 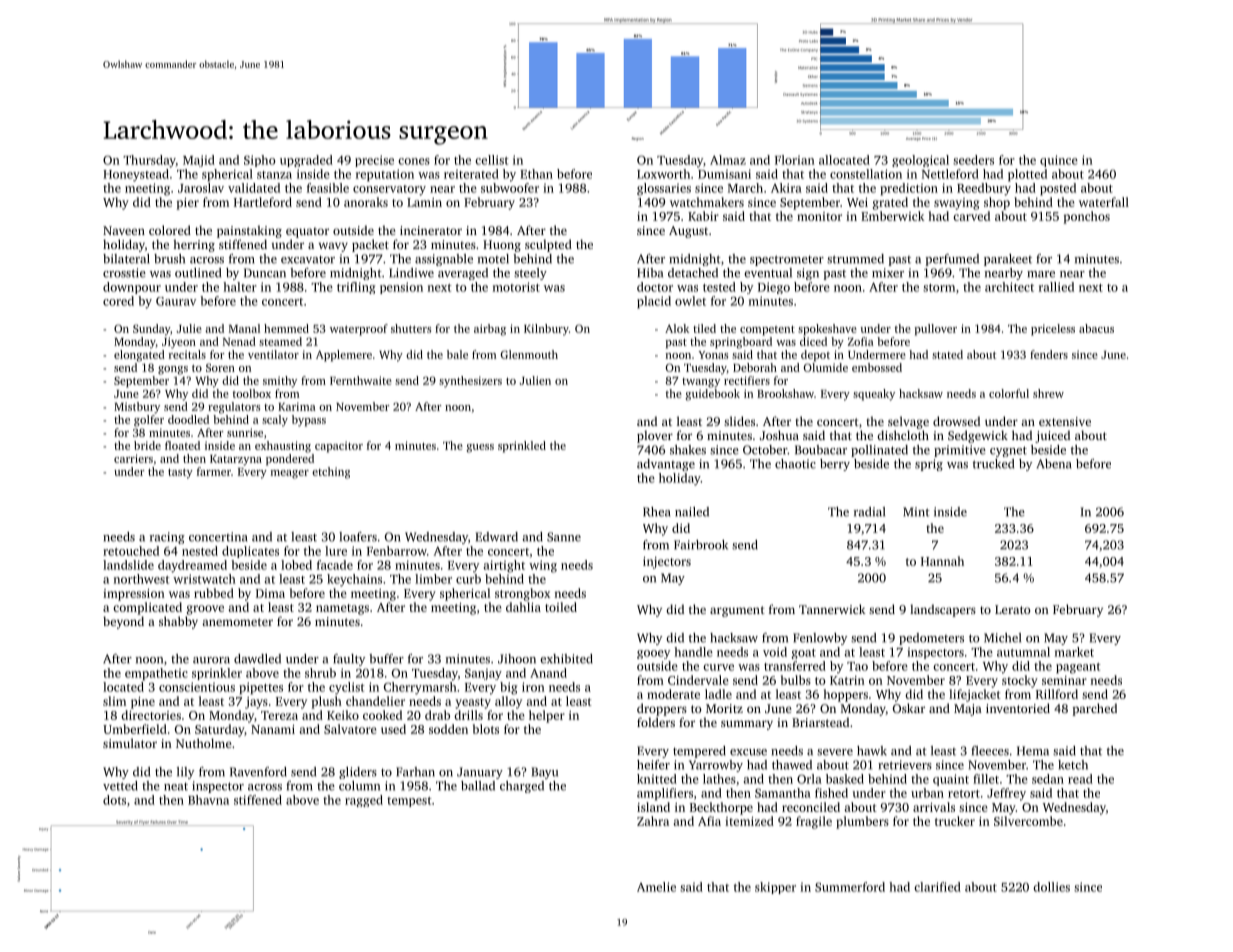 What do you see at coordinates (252, 393) in the document?
I see `toolbox` at bounding box center [252, 393].
